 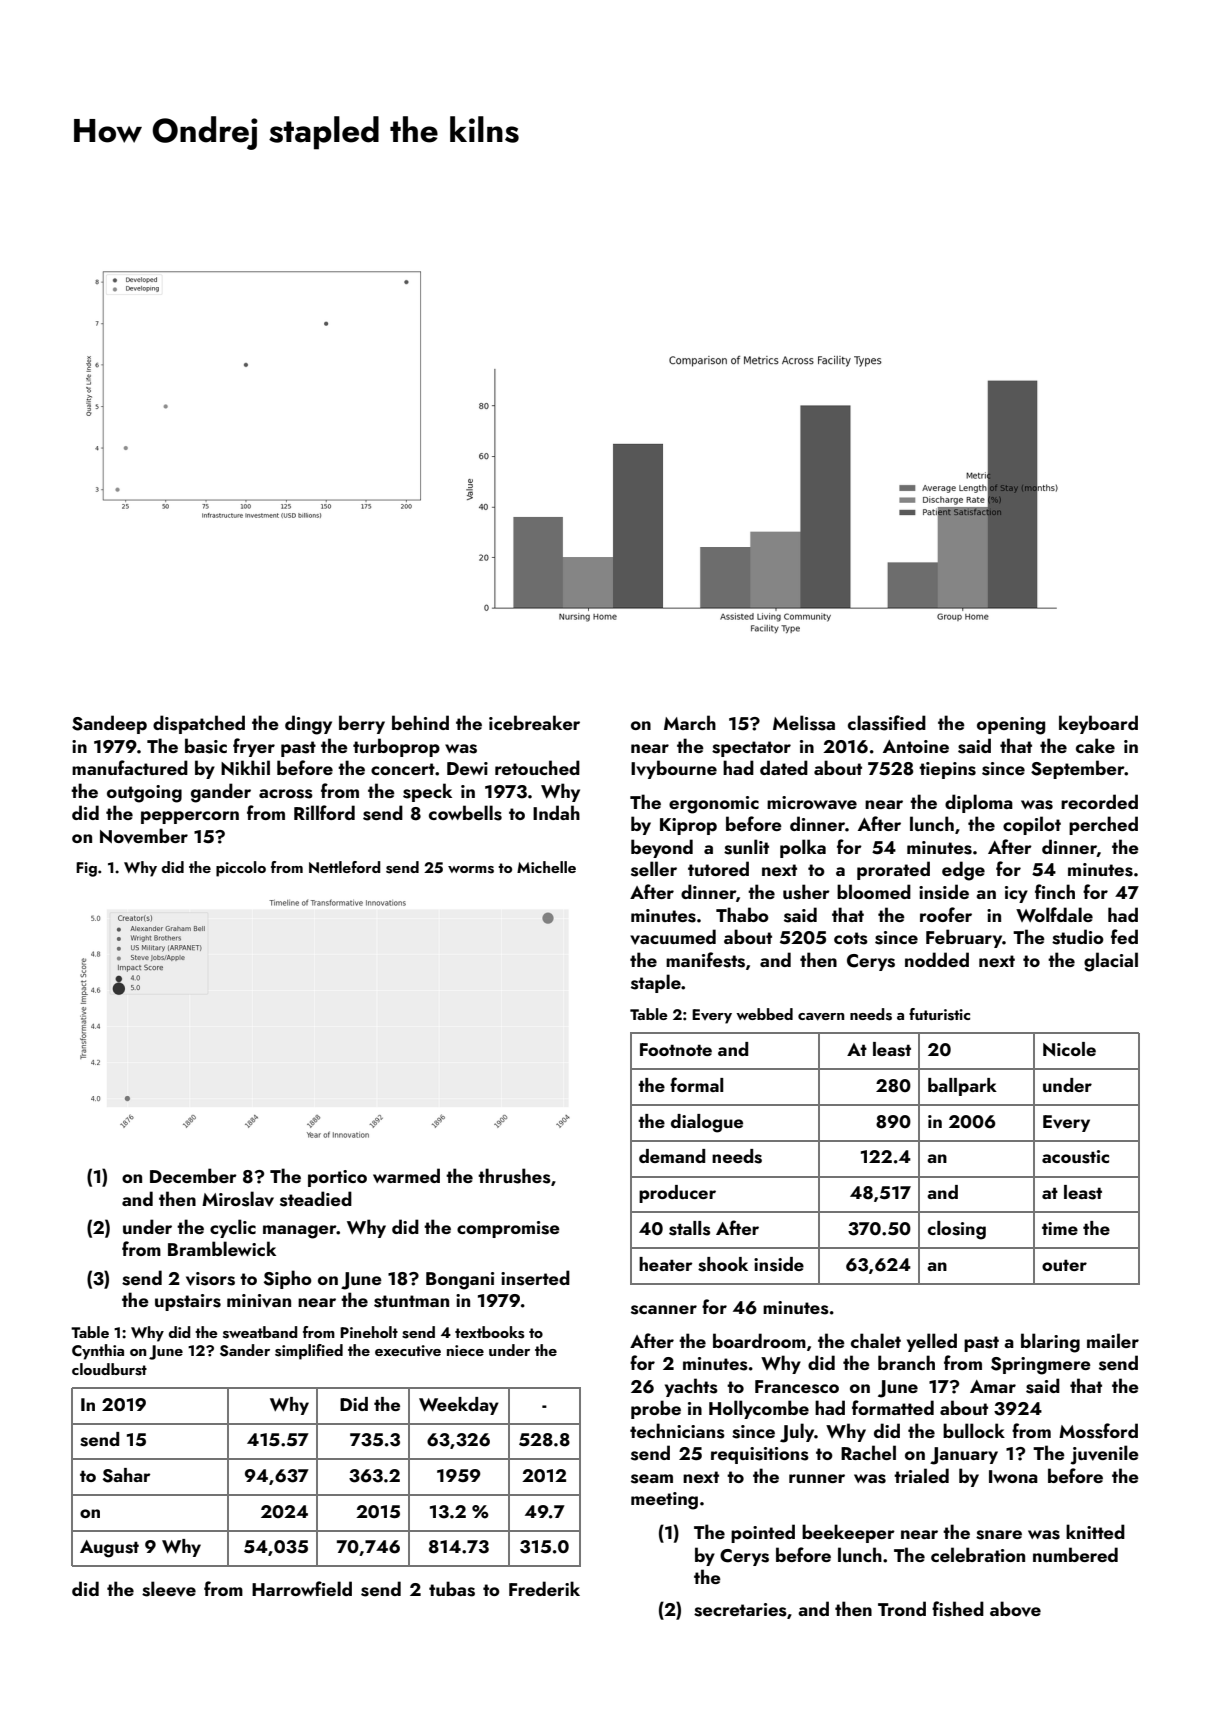 I want to click on chalet, so click(x=876, y=1340).
